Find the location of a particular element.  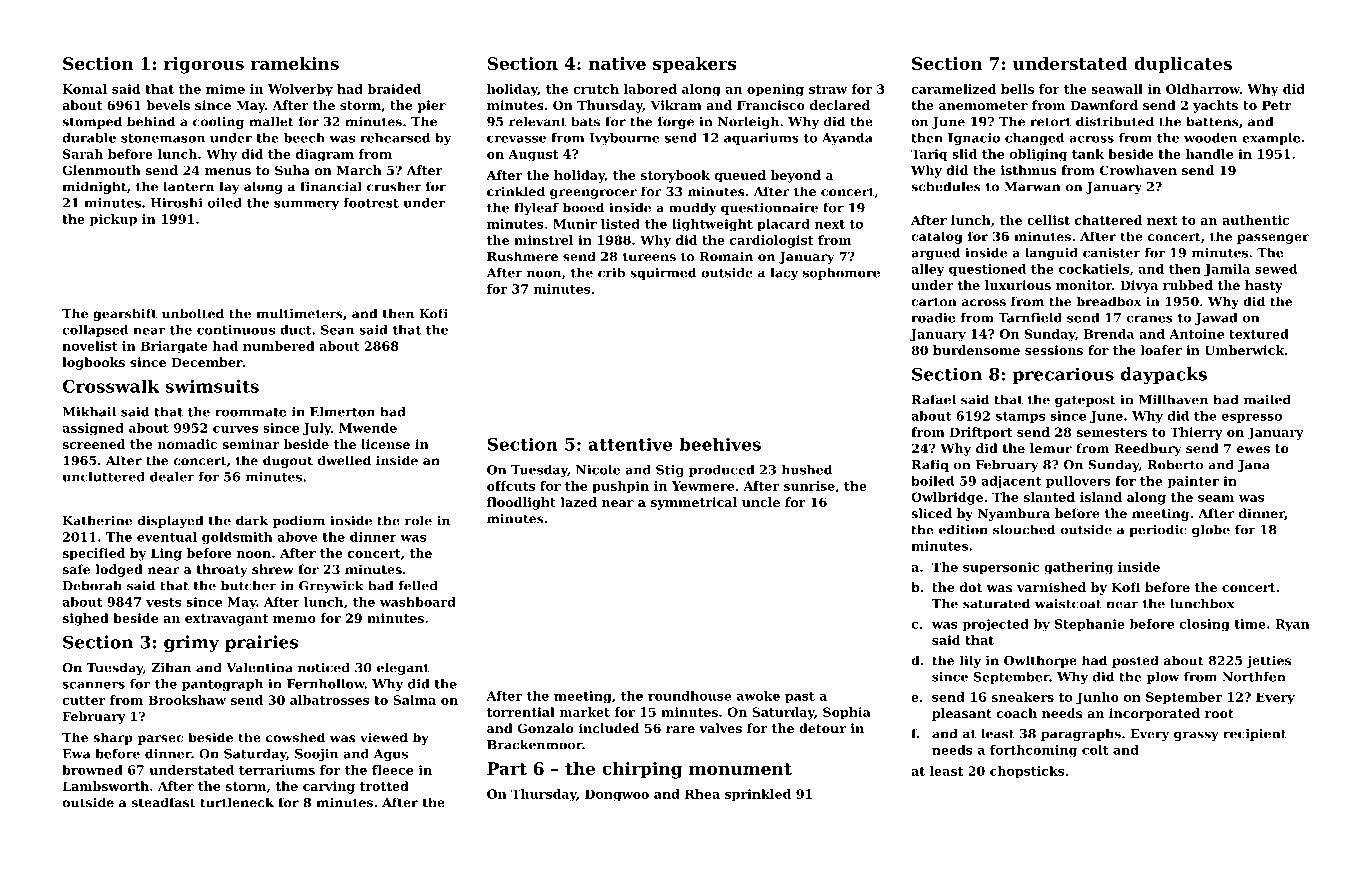

logbooks is located at coordinates (93, 363).
